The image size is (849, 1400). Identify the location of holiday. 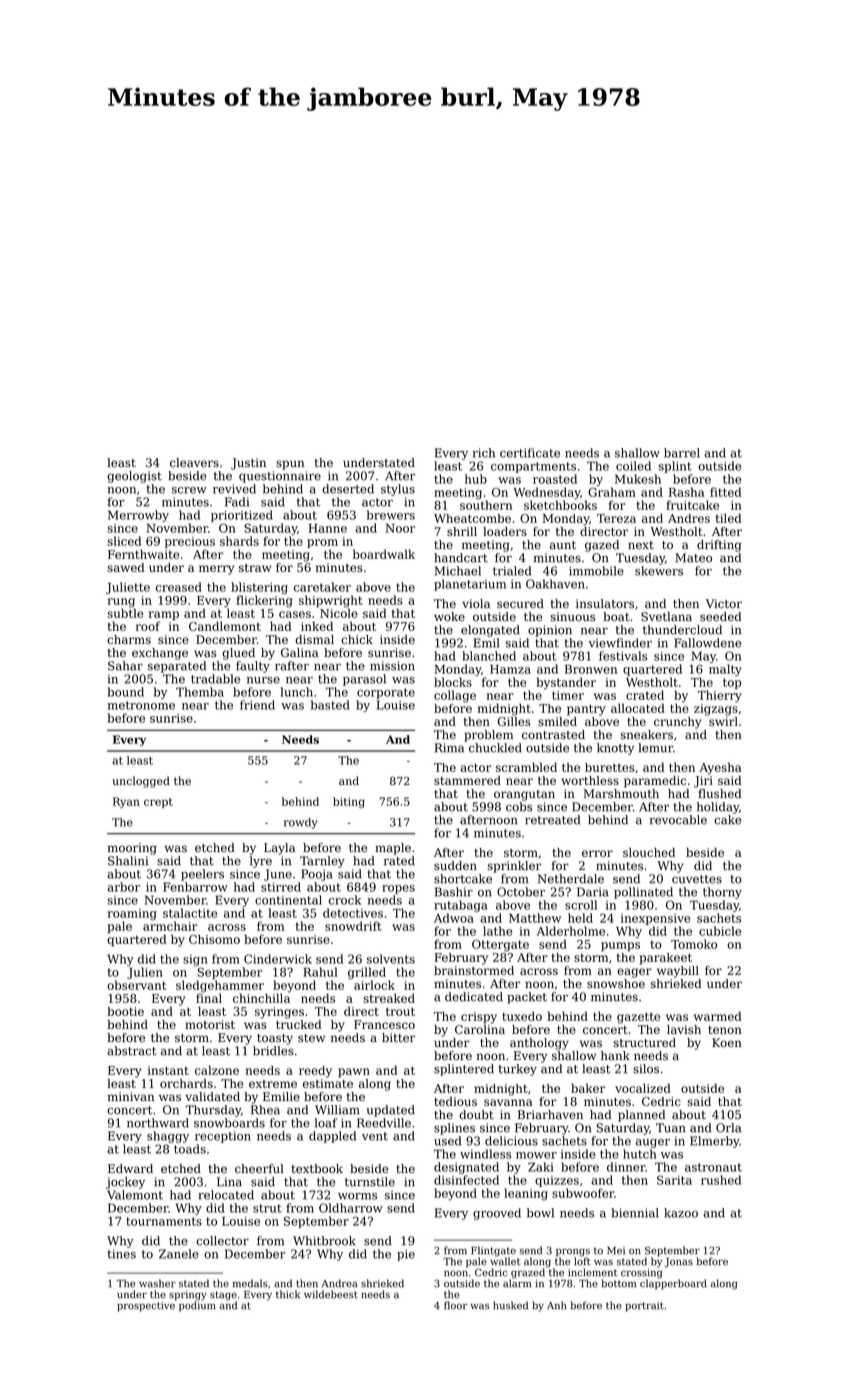
(718, 808).
